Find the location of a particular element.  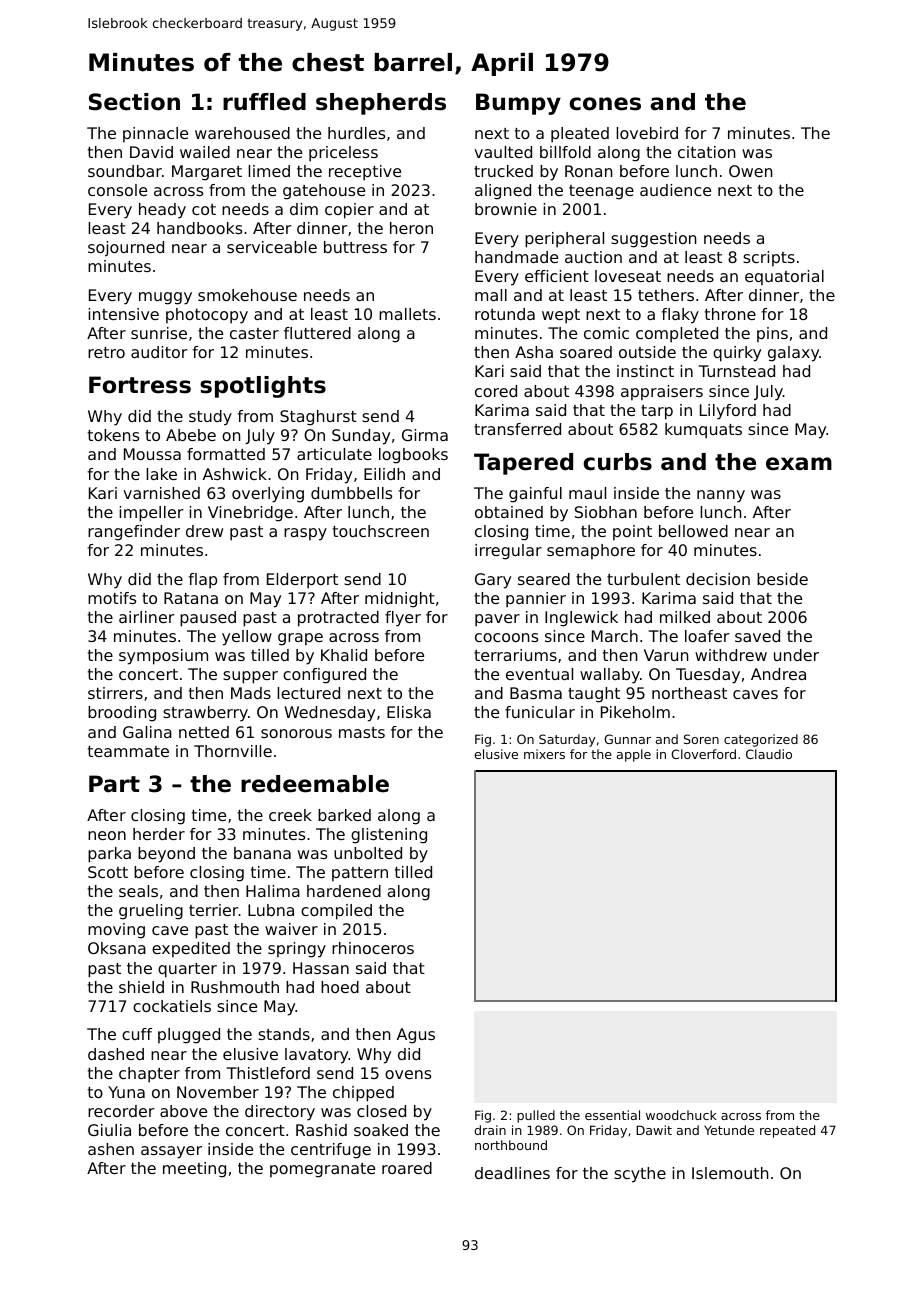

decision is located at coordinates (718, 579).
